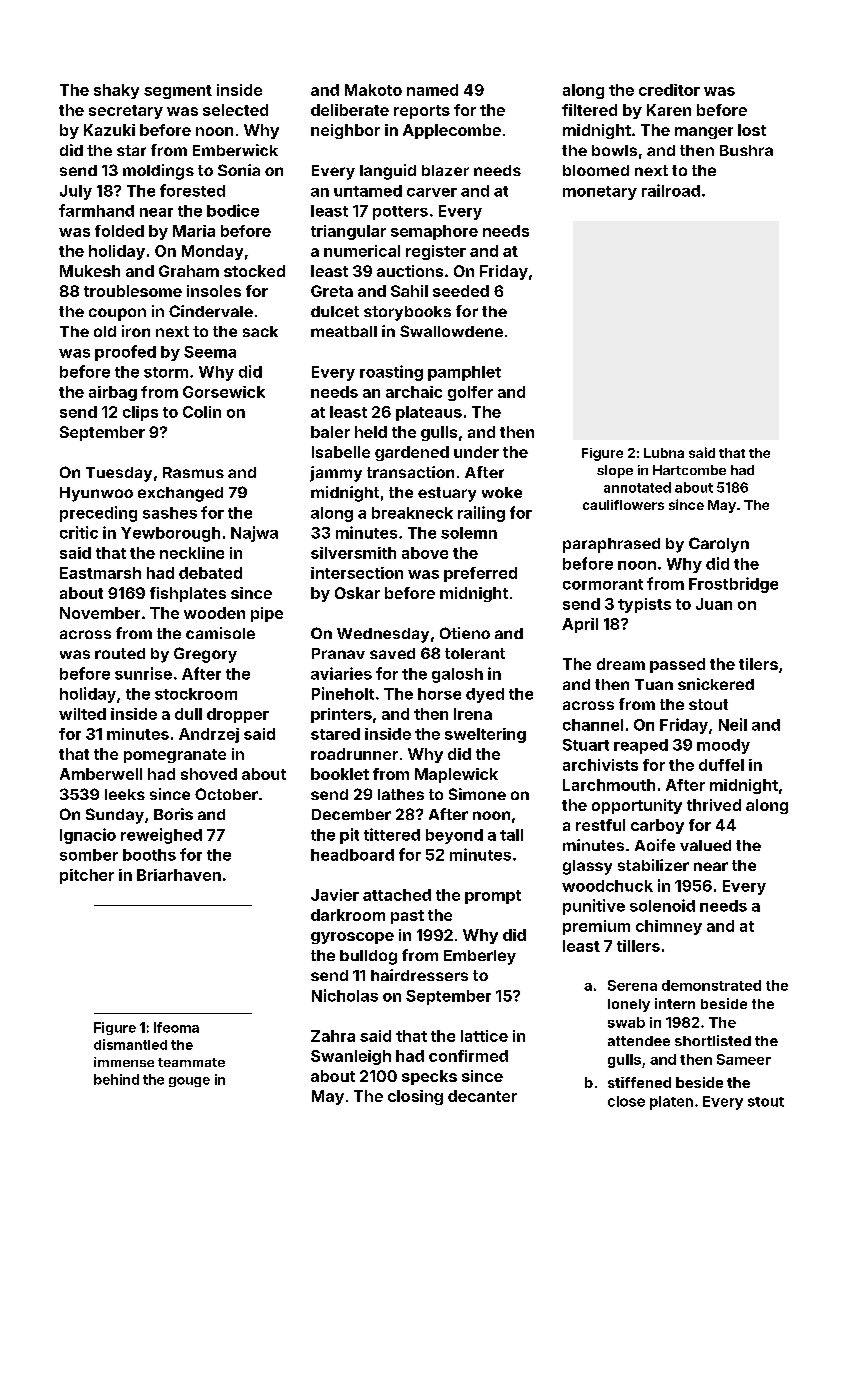  Describe the element at coordinates (477, 794) in the document. I see `Simone` at that location.
